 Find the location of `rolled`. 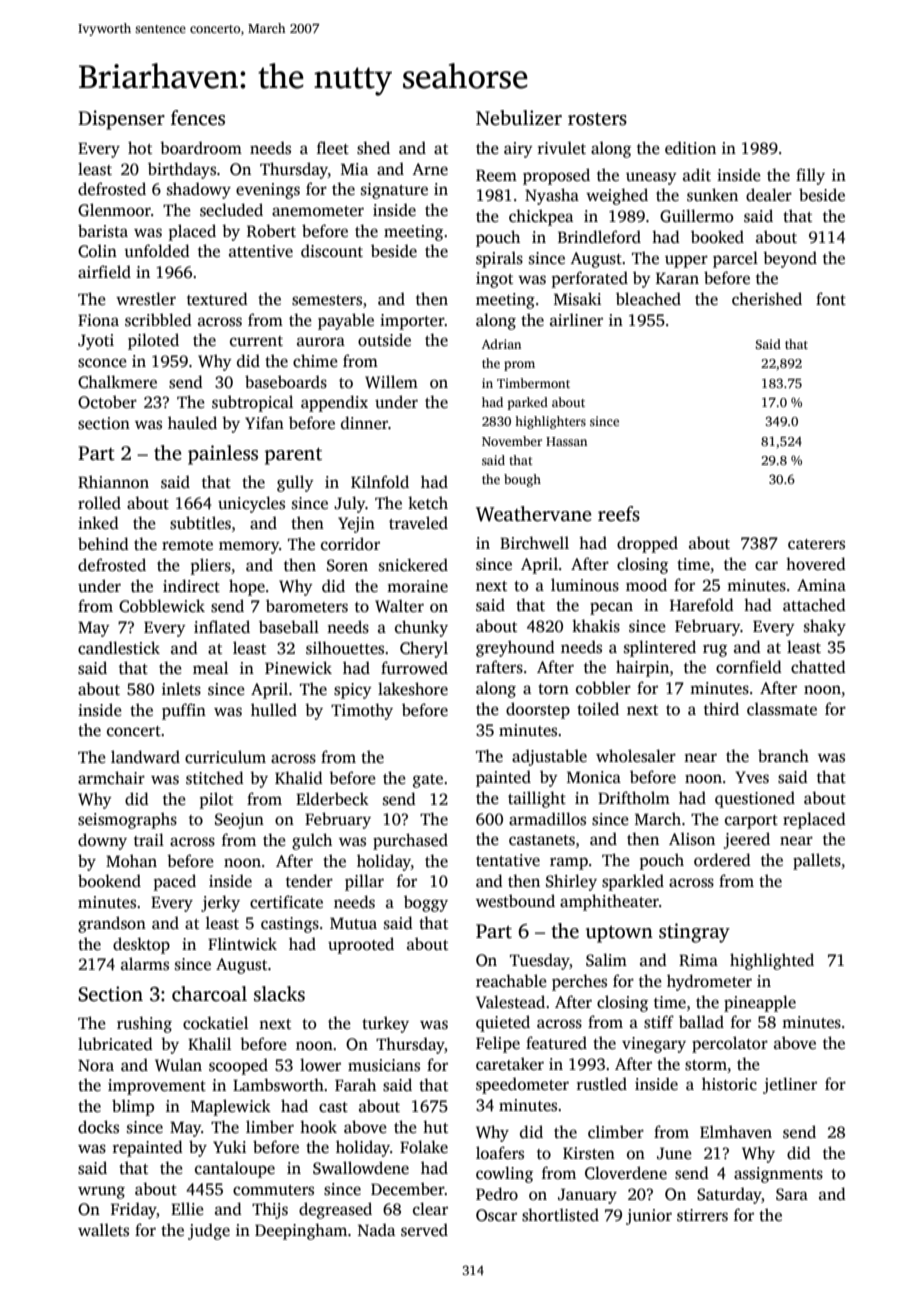

rolled is located at coordinates (99, 503).
